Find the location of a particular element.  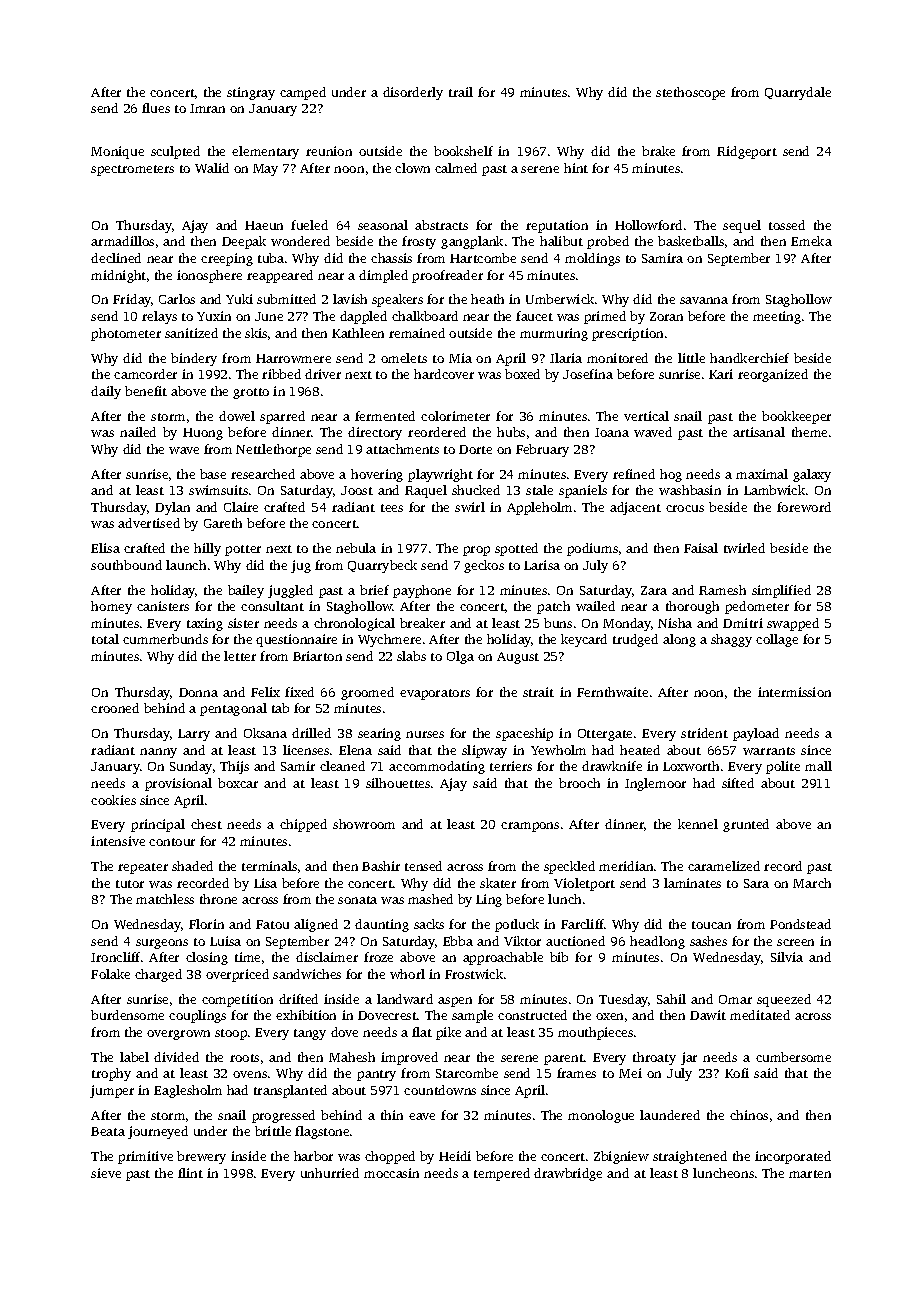

flint is located at coordinates (190, 1173).
